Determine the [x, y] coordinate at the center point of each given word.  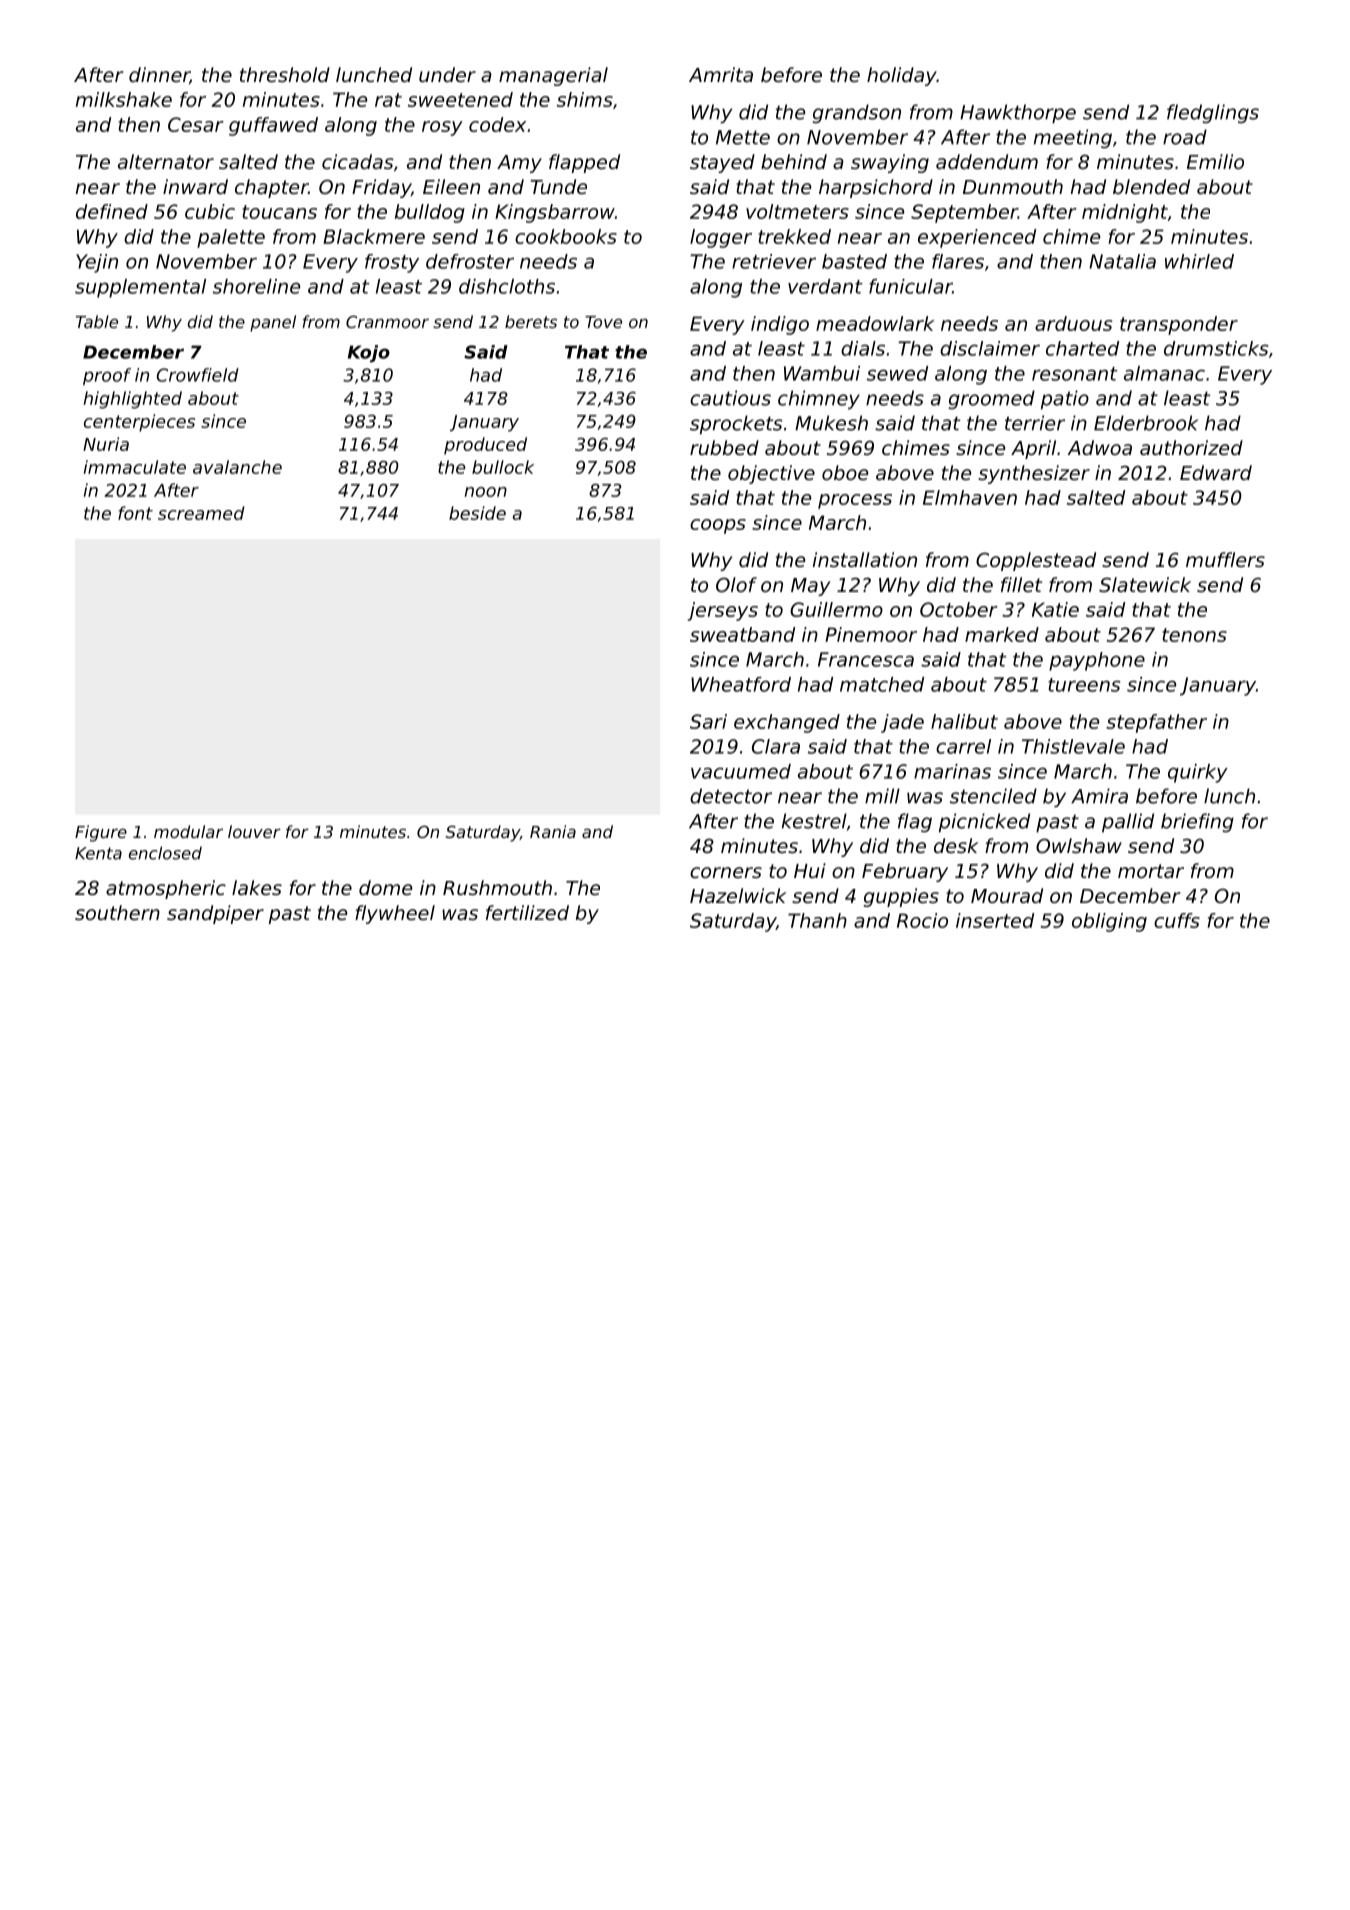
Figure [101, 833]
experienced [977, 238]
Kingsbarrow [555, 213]
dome [385, 887]
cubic [210, 211]
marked [1002, 634]
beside [477, 513]
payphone [1097, 661]
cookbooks [566, 236]
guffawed [273, 126]
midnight [1125, 213]
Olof [736, 584]
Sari [708, 721]
